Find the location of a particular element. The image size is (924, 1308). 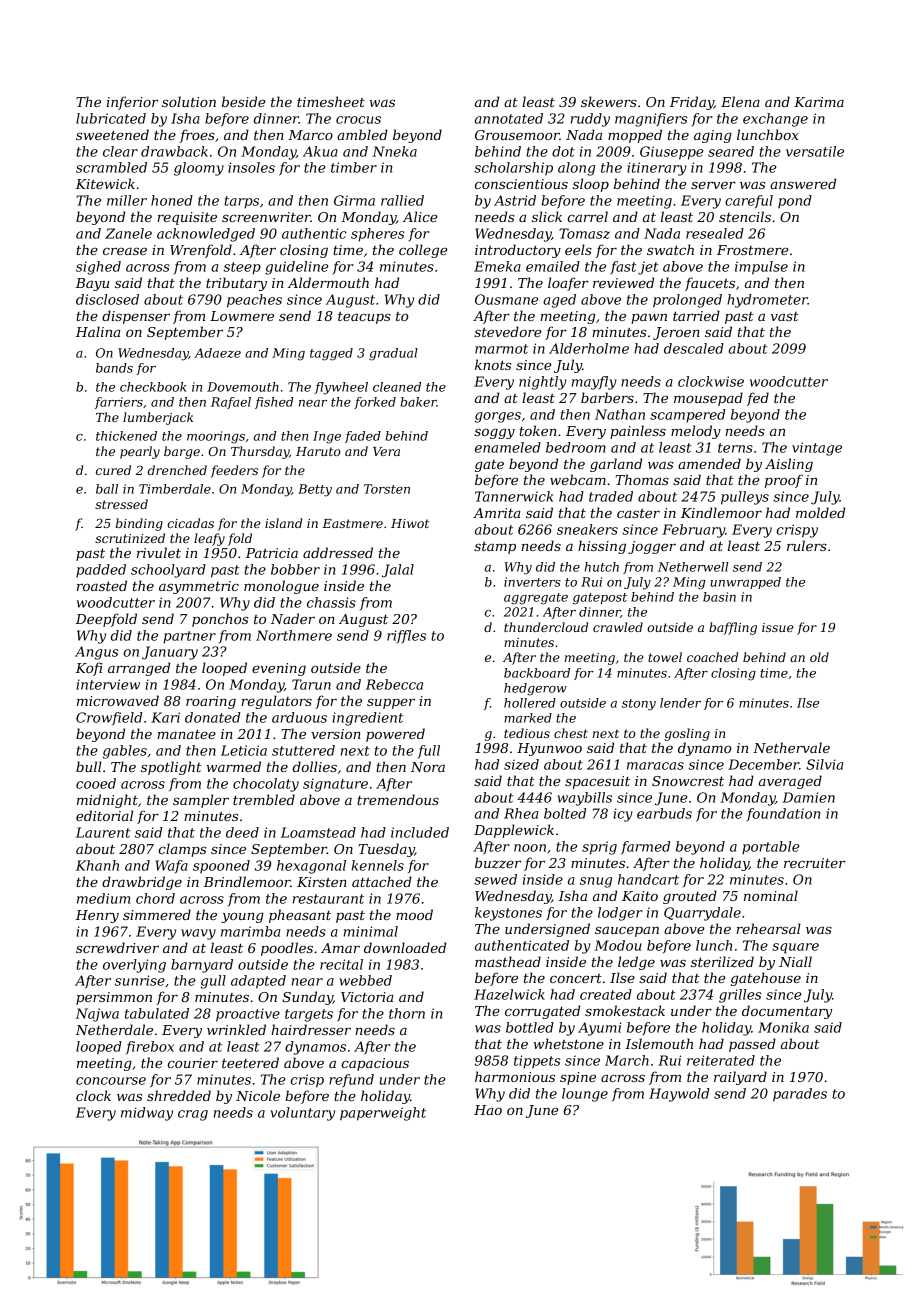

schoolyard is located at coordinates (168, 571).
